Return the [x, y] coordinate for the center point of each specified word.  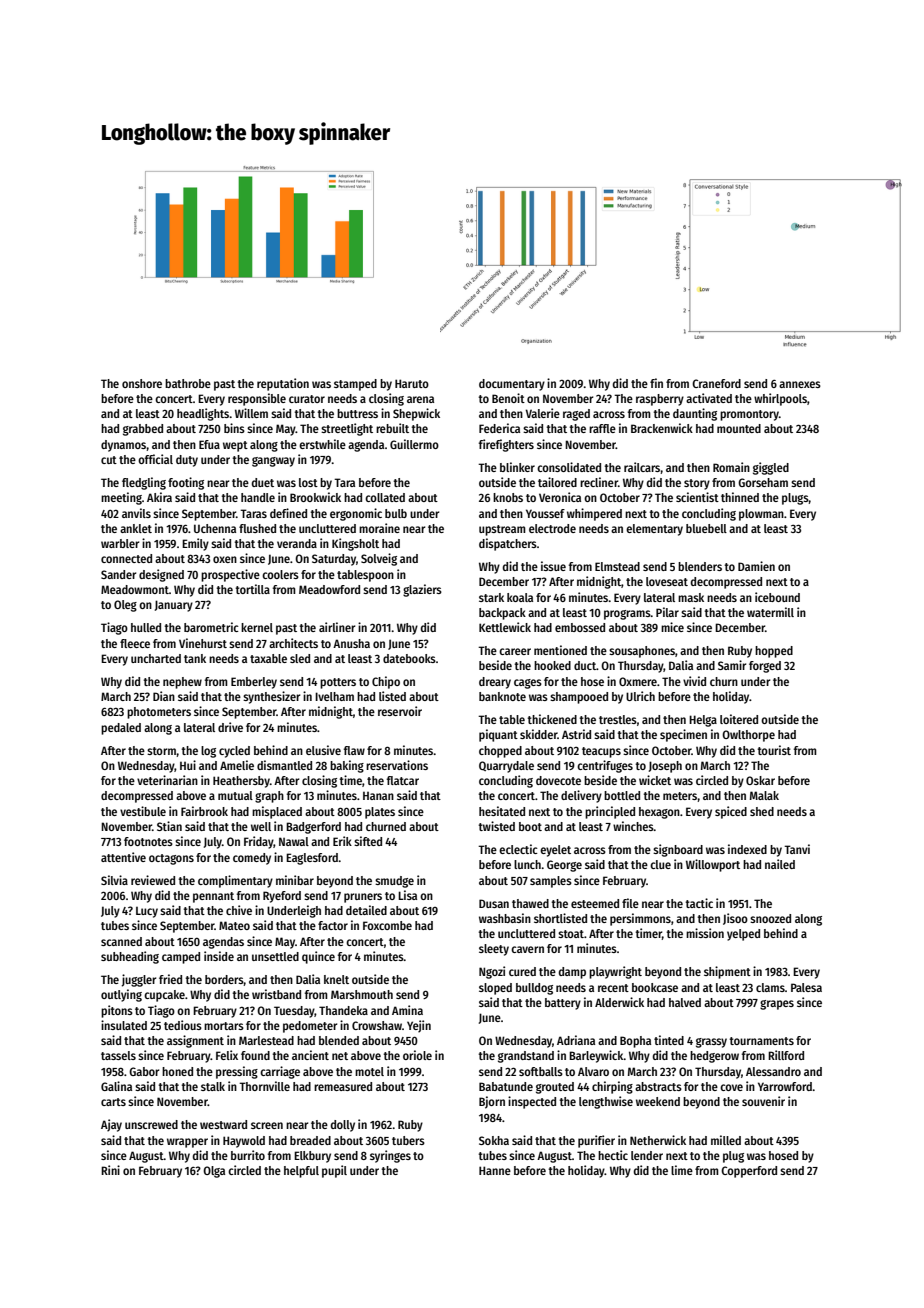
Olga [214, 1172]
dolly [343, 1126]
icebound [777, 597]
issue [553, 566]
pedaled [121, 729]
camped [181, 958]
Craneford [716, 383]
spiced [731, 812]
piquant [498, 735]
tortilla [252, 589]
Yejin [419, 1026]
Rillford [786, 1055]
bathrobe [188, 383]
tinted [669, 1040]
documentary [512, 385]
